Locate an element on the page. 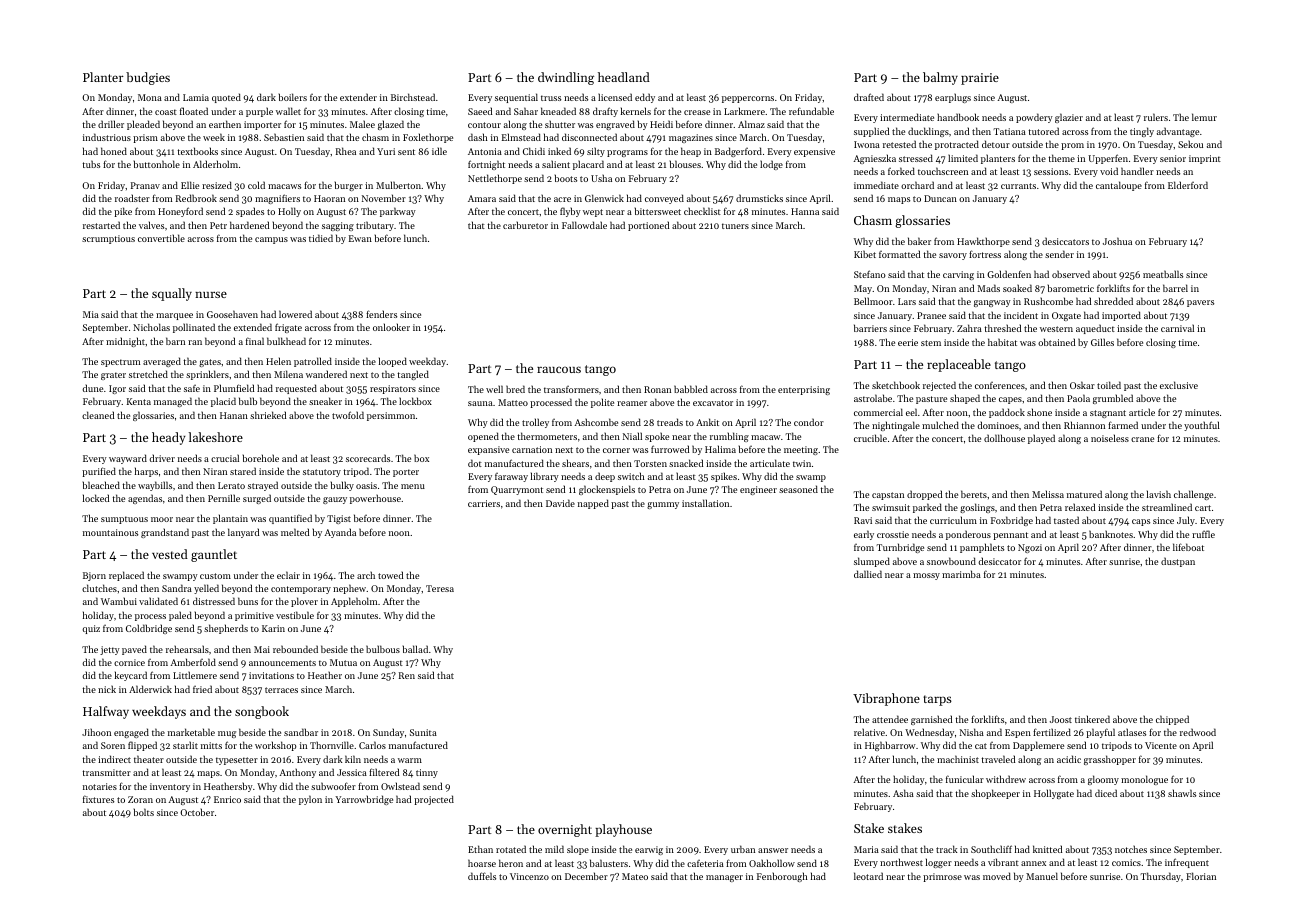 This page has height=924, width=1308. paled is located at coordinates (180, 616).
